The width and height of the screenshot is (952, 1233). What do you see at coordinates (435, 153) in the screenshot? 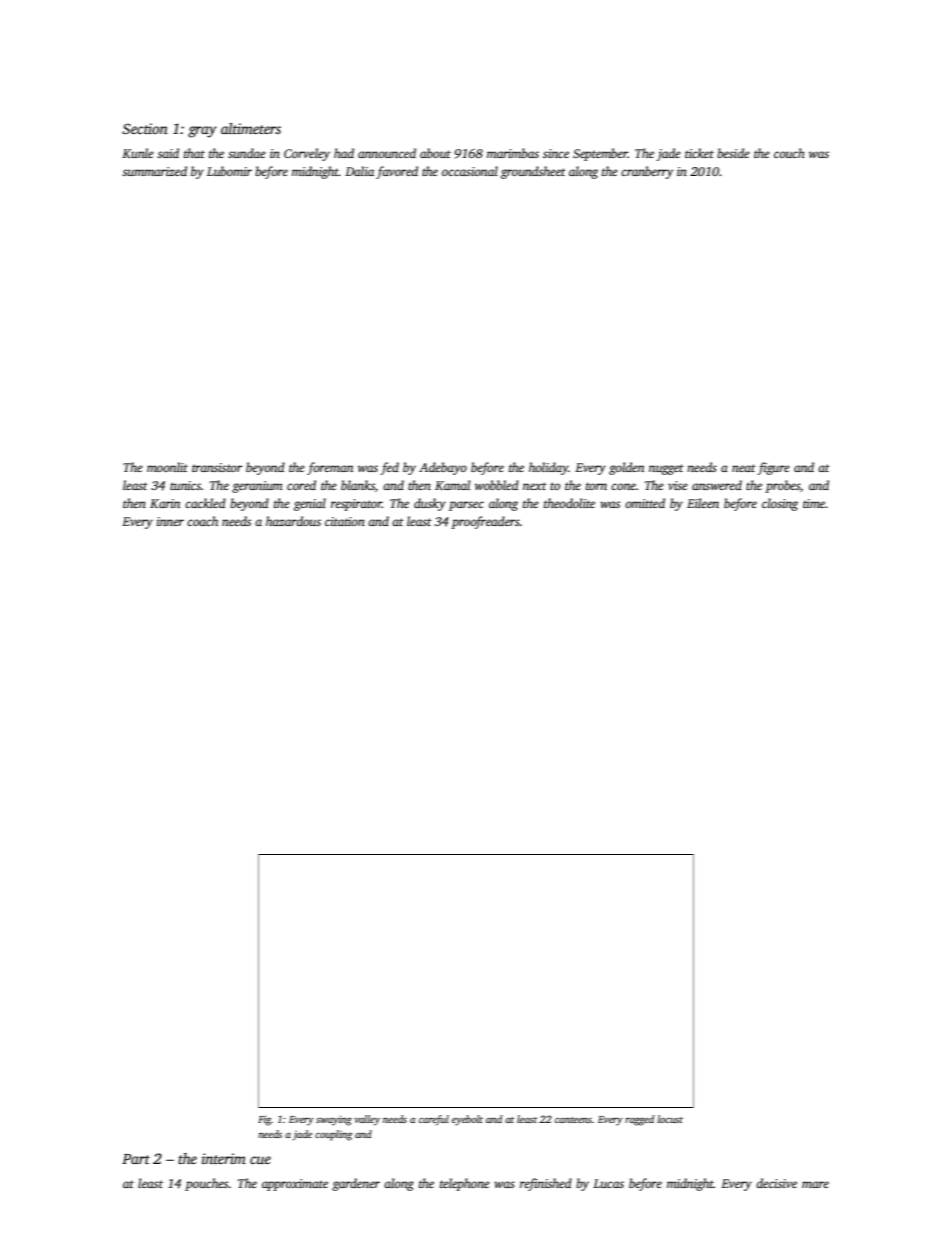
I see `about` at bounding box center [435, 153].
